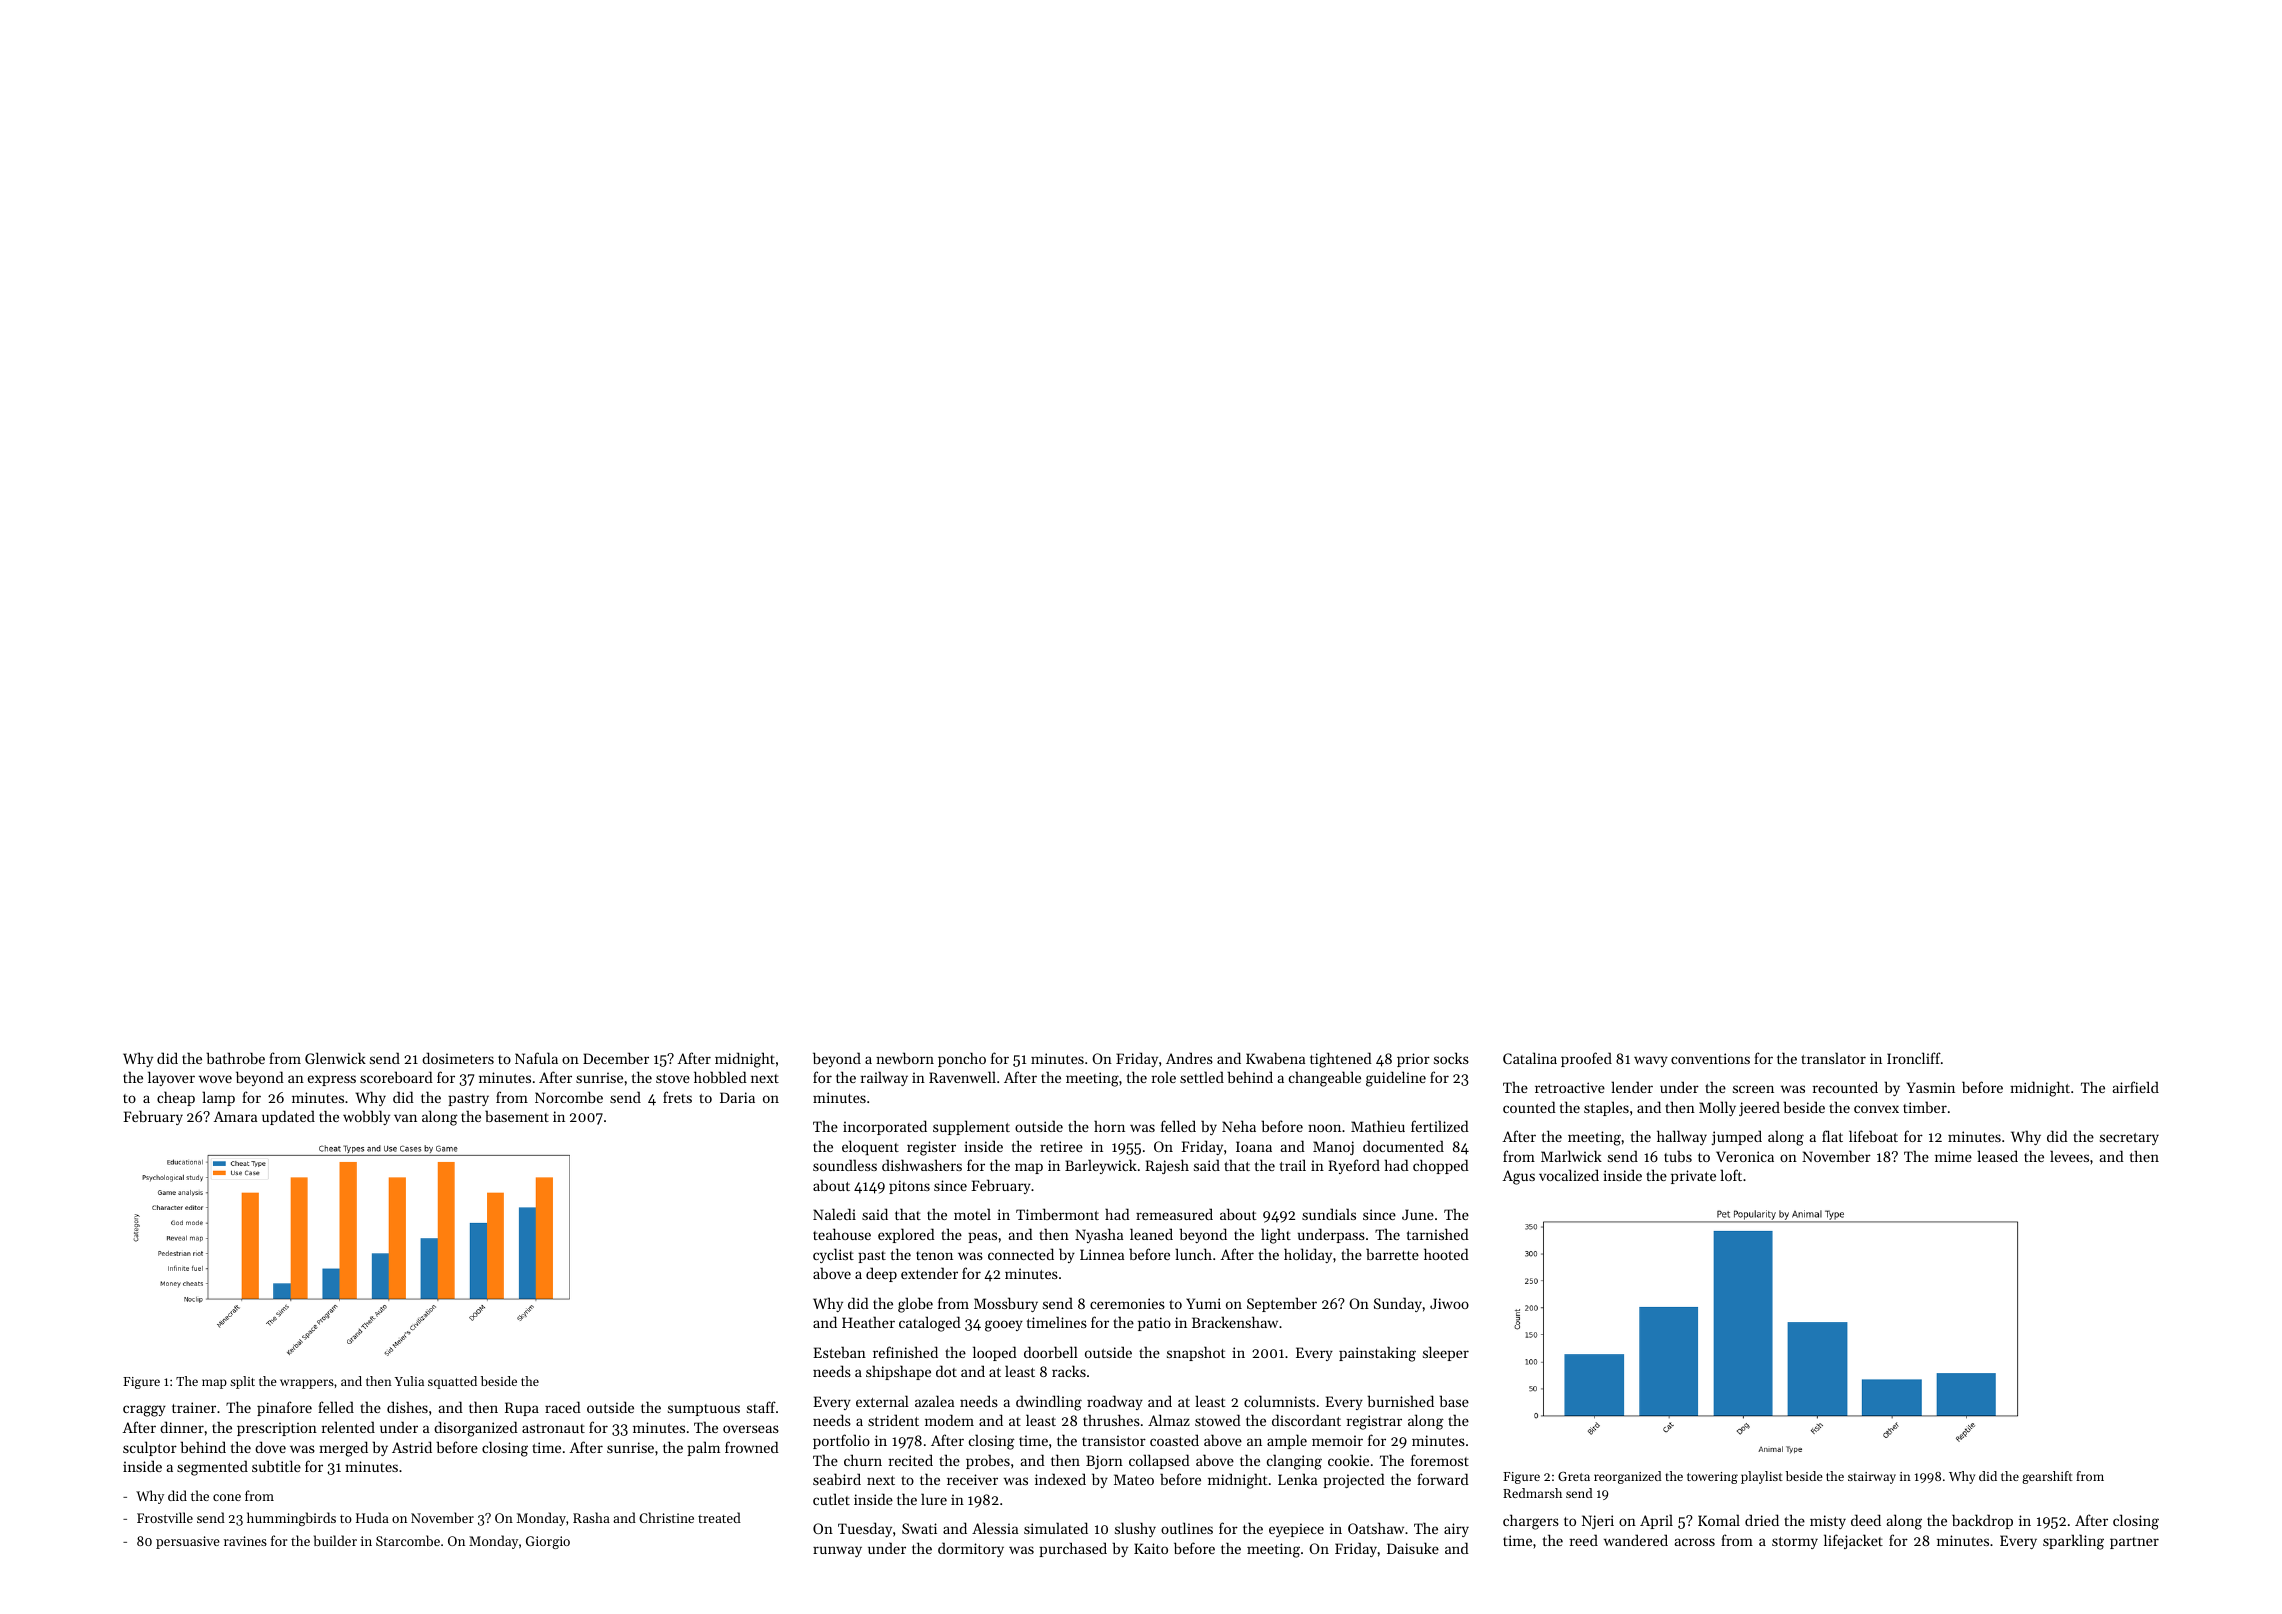 The height and width of the screenshot is (1614, 2282). I want to click on van, so click(405, 1118).
